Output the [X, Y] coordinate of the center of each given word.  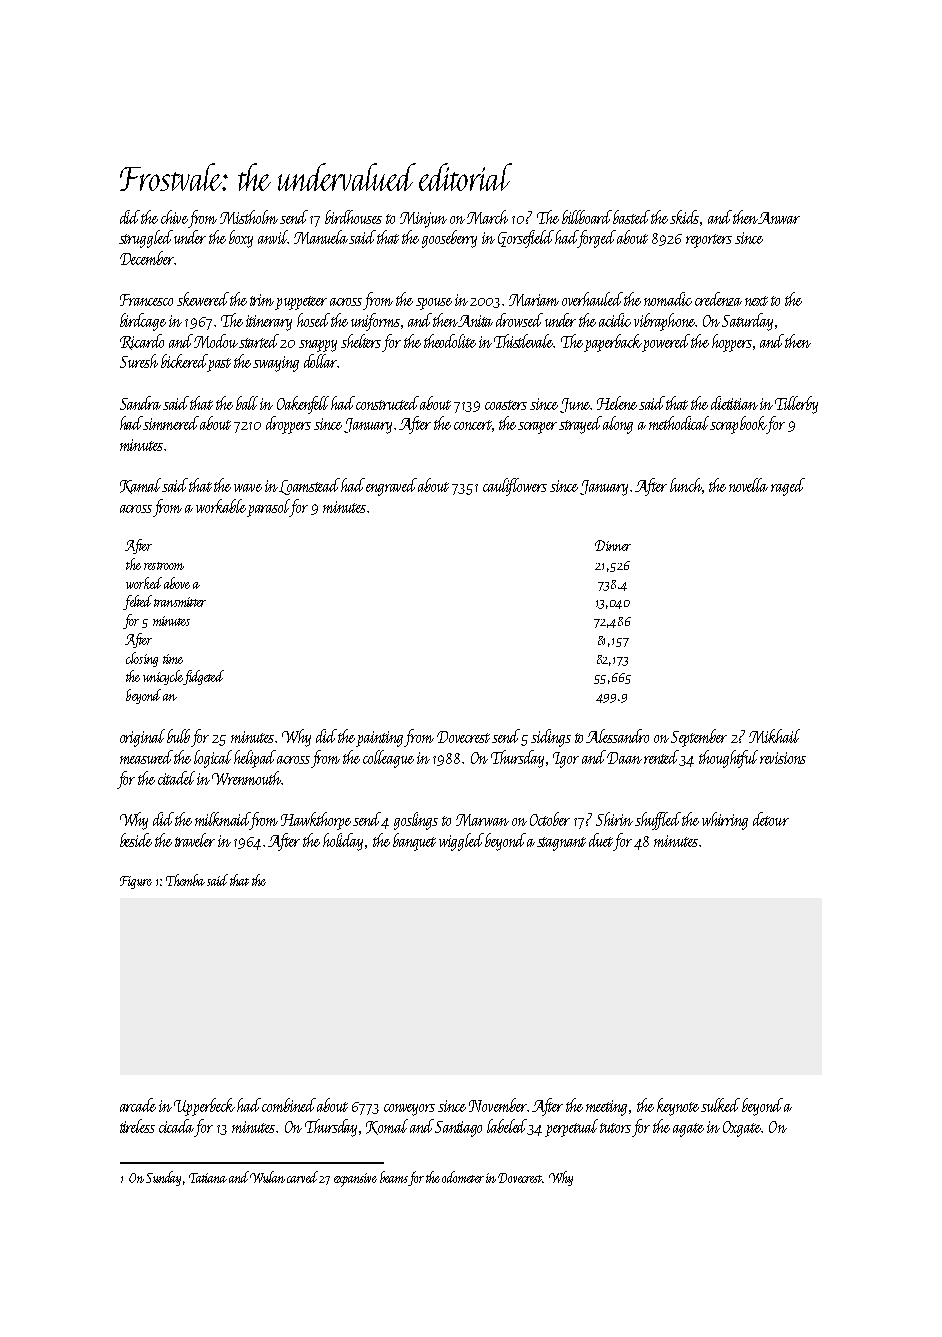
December [147, 258]
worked [144, 583]
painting [379, 739]
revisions [783, 758]
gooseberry [449, 239]
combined [289, 1105]
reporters [709, 241]
